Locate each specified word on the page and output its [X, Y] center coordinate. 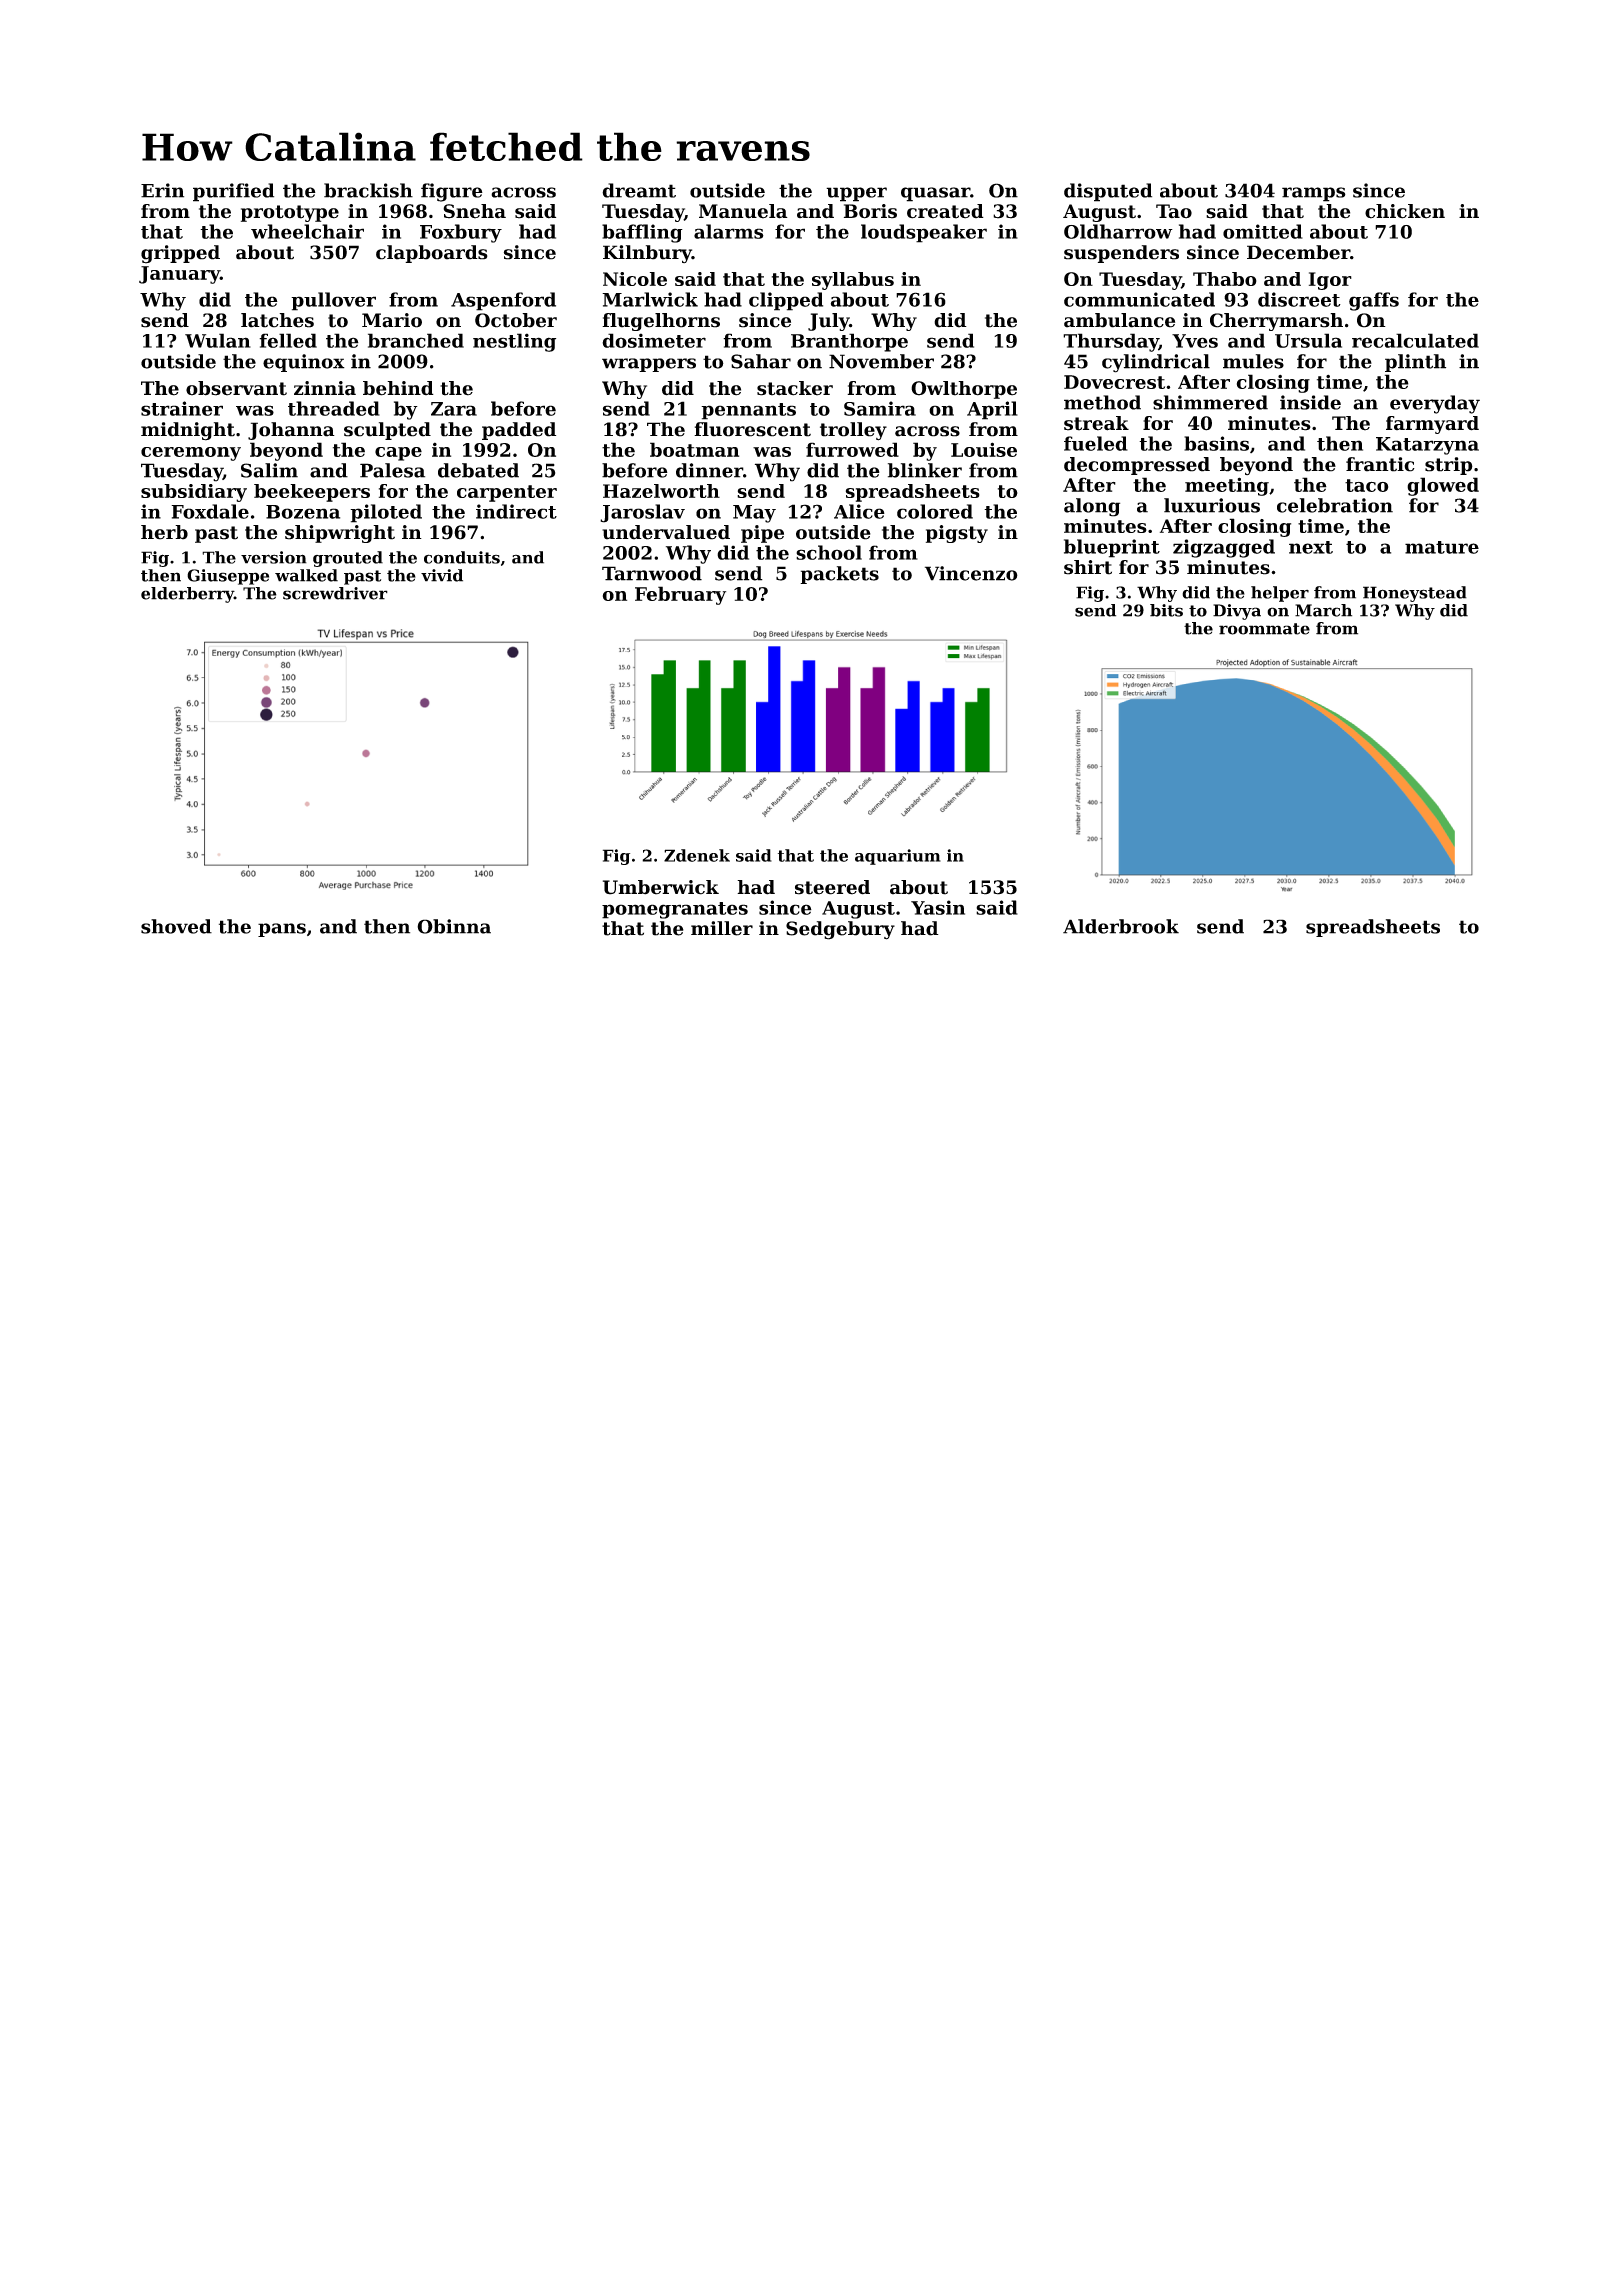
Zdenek [697, 855]
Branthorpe [849, 342]
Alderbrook [1121, 926]
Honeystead [1415, 594]
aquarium [898, 857]
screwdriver [335, 593]
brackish [368, 190]
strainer [182, 408]
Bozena [303, 512]
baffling [642, 233]
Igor [1330, 281]
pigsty [957, 534]
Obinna [454, 926]
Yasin [938, 907]
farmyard [1432, 425]
